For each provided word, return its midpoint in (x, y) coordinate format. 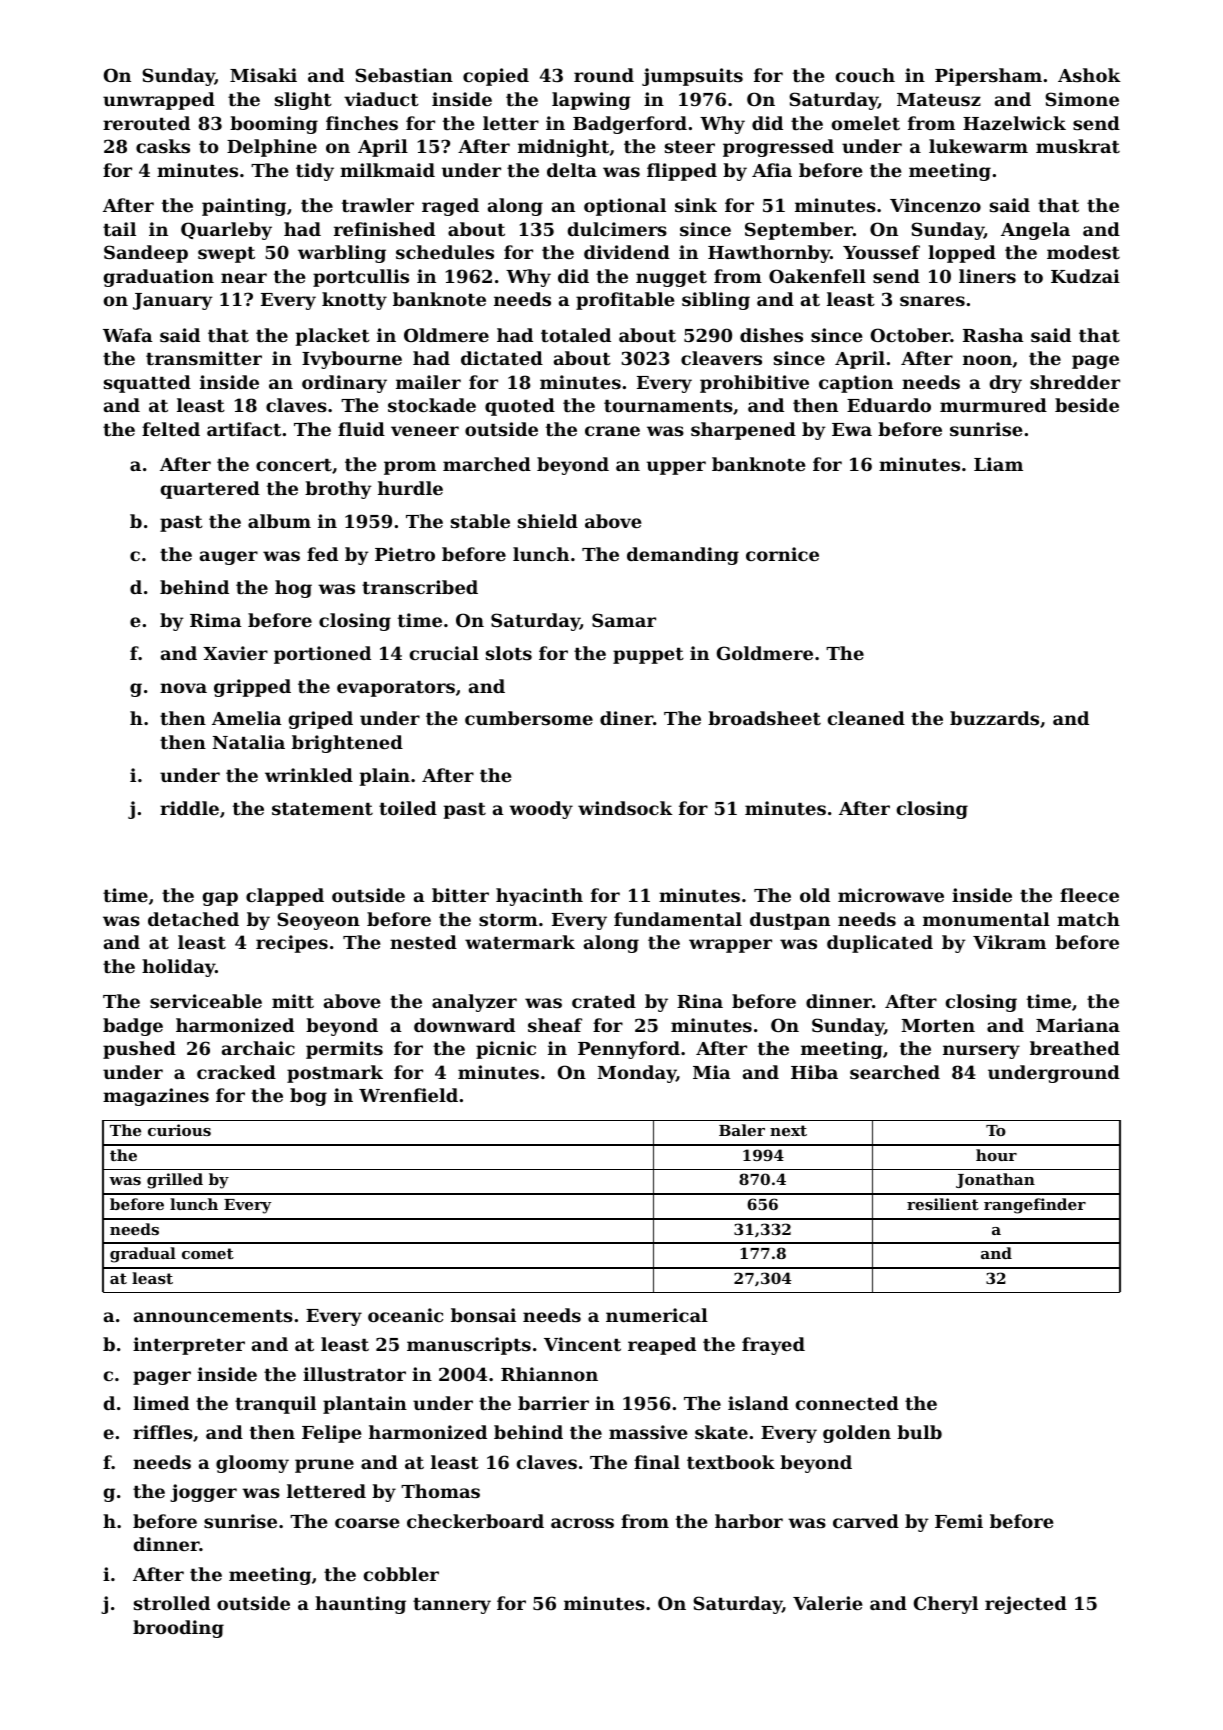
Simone (1082, 99)
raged (450, 207)
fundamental (678, 919)
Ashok (1089, 75)
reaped (662, 1346)
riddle (189, 808)
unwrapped (159, 101)
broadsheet (764, 718)
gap (220, 899)
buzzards (994, 718)
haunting (360, 1605)
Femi (959, 1521)
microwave (891, 895)
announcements (213, 1316)
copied (496, 77)
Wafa (127, 335)
